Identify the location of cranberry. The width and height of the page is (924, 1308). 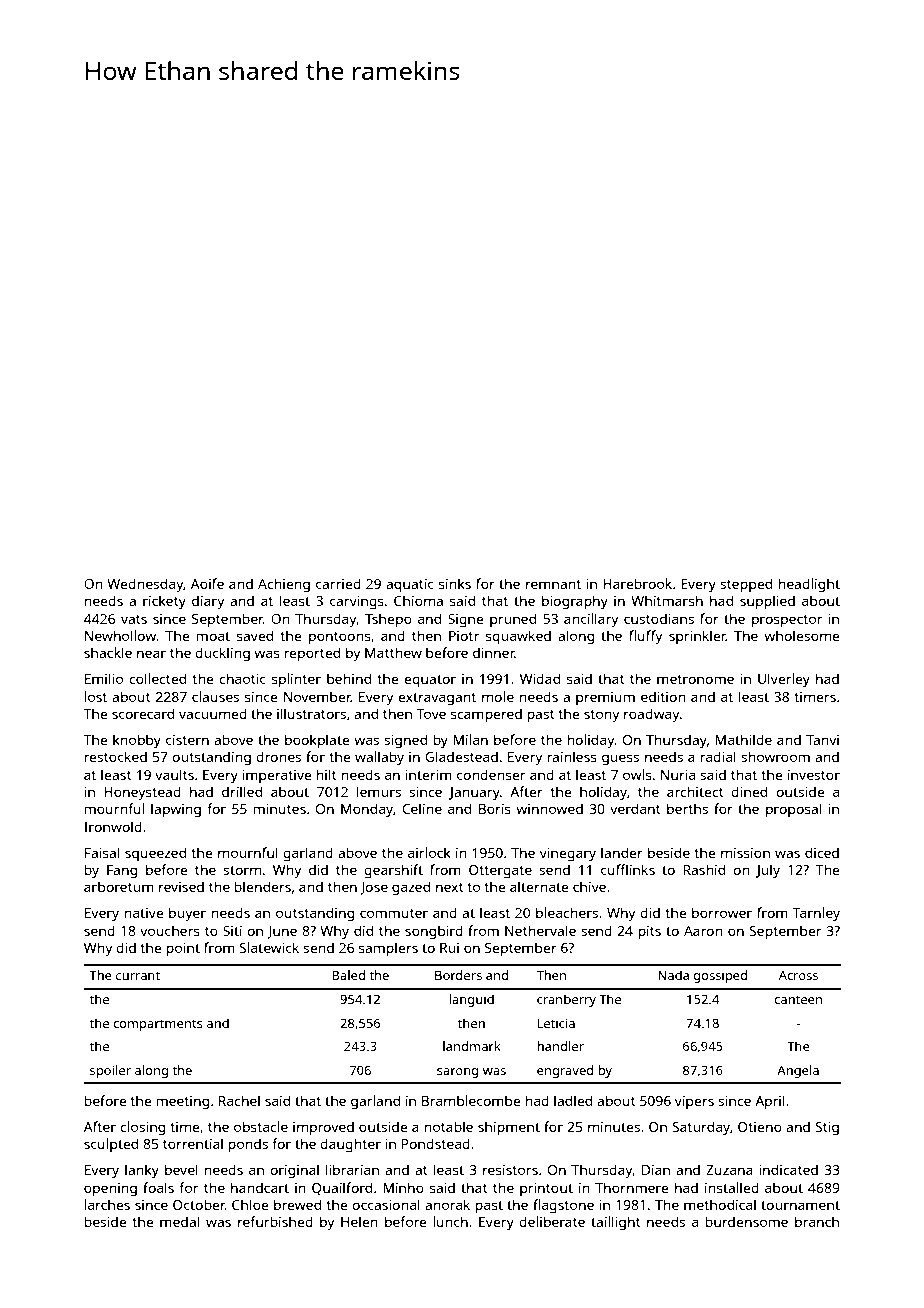
(566, 1000).
